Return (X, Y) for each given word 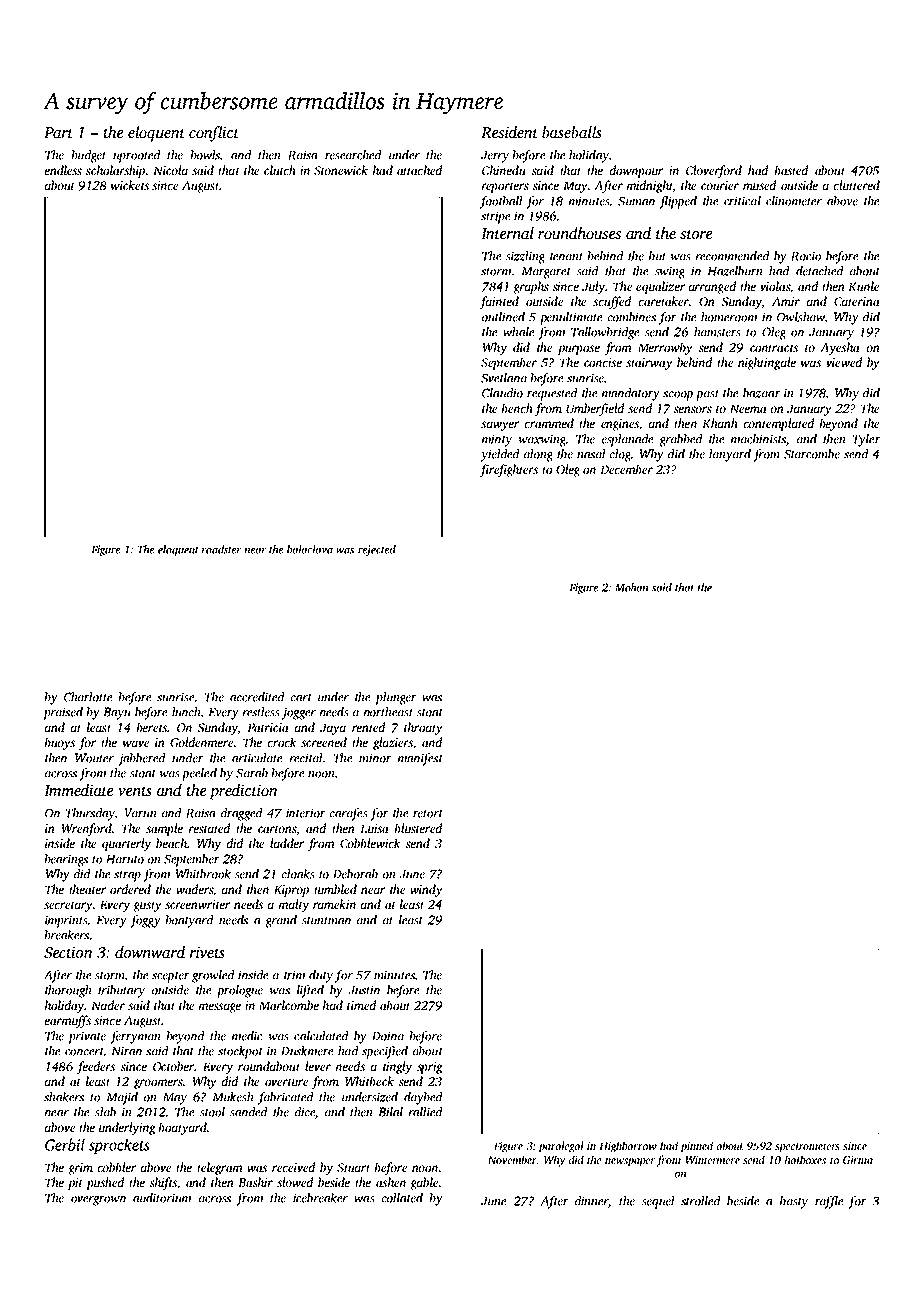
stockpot (240, 1052)
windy (426, 890)
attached (419, 170)
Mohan (631, 587)
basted (791, 170)
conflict (214, 134)
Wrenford (86, 829)
